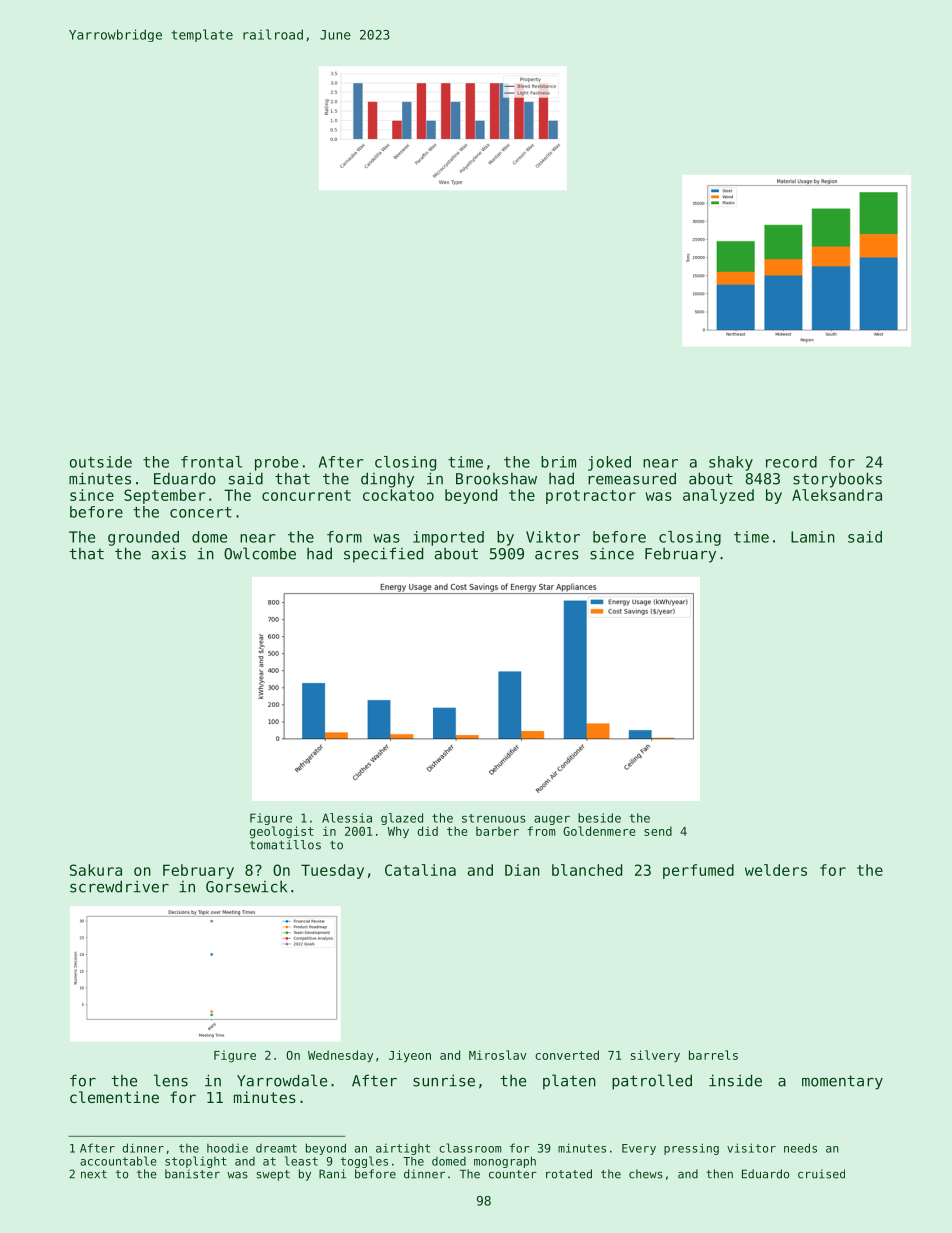 This document has height=1233, width=952. Describe the element at coordinates (658, 831) in the document. I see `send` at that location.
